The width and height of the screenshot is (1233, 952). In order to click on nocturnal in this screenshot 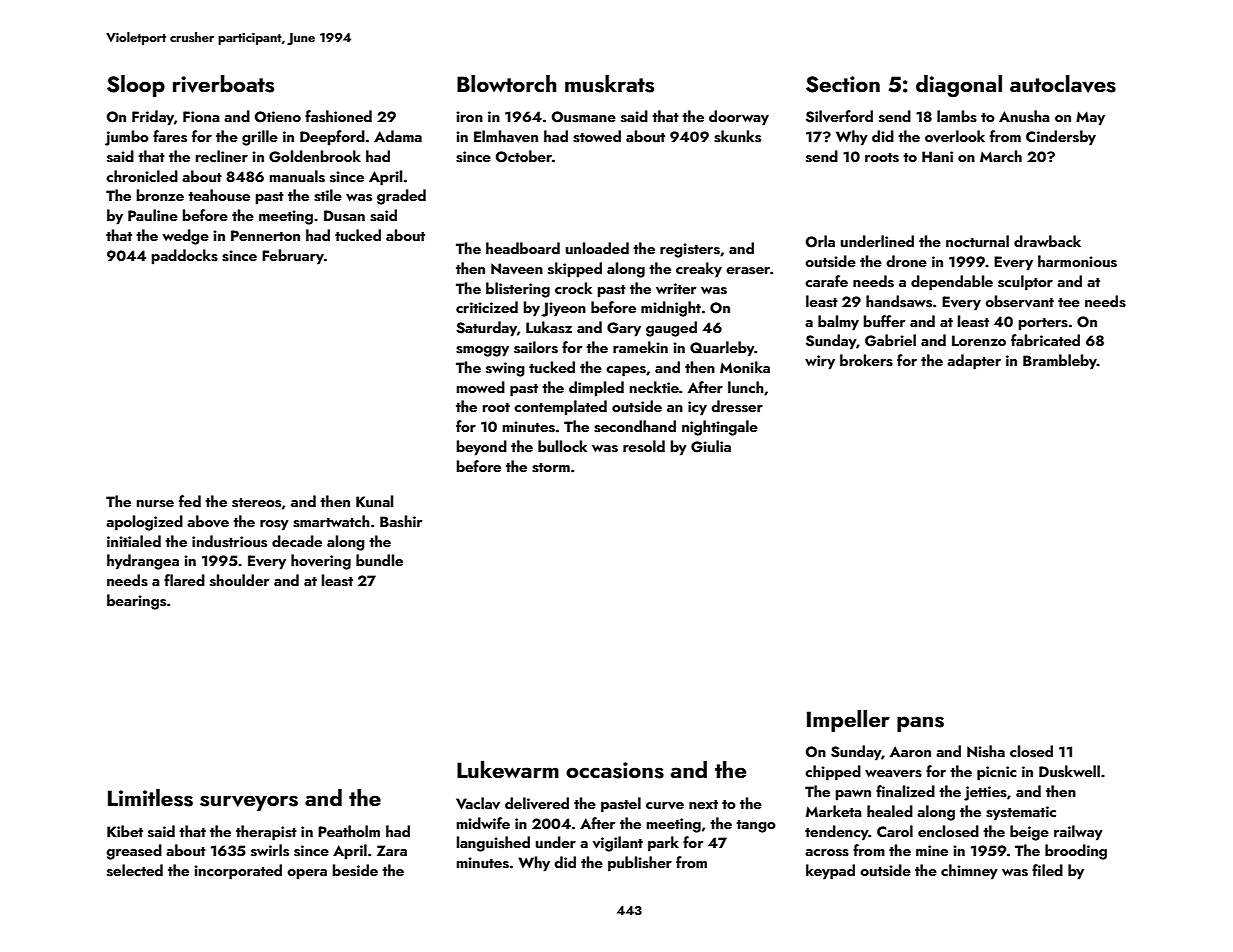, I will do `click(977, 241)`.
